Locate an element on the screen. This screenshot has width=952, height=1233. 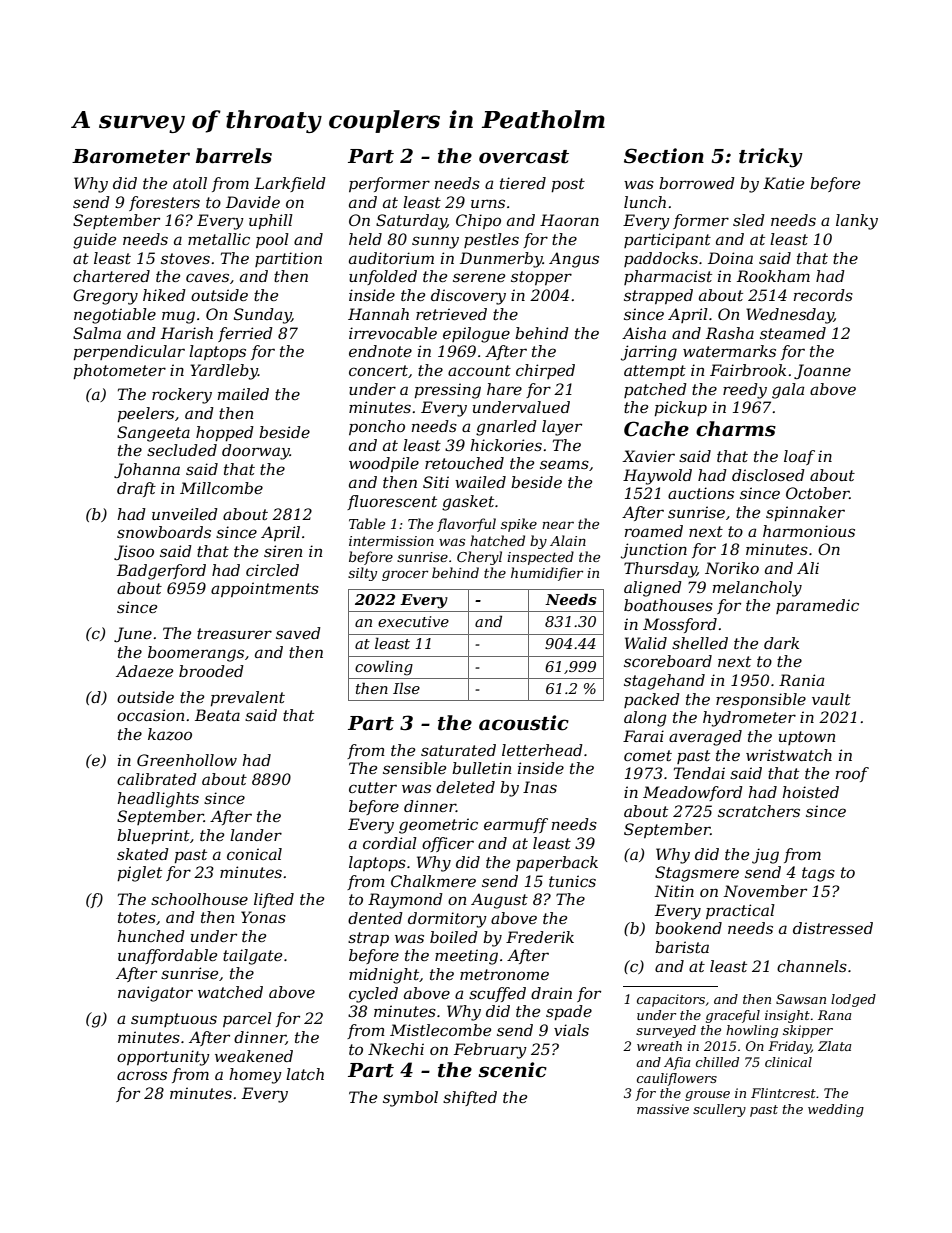
Katie is located at coordinates (783, 183).
